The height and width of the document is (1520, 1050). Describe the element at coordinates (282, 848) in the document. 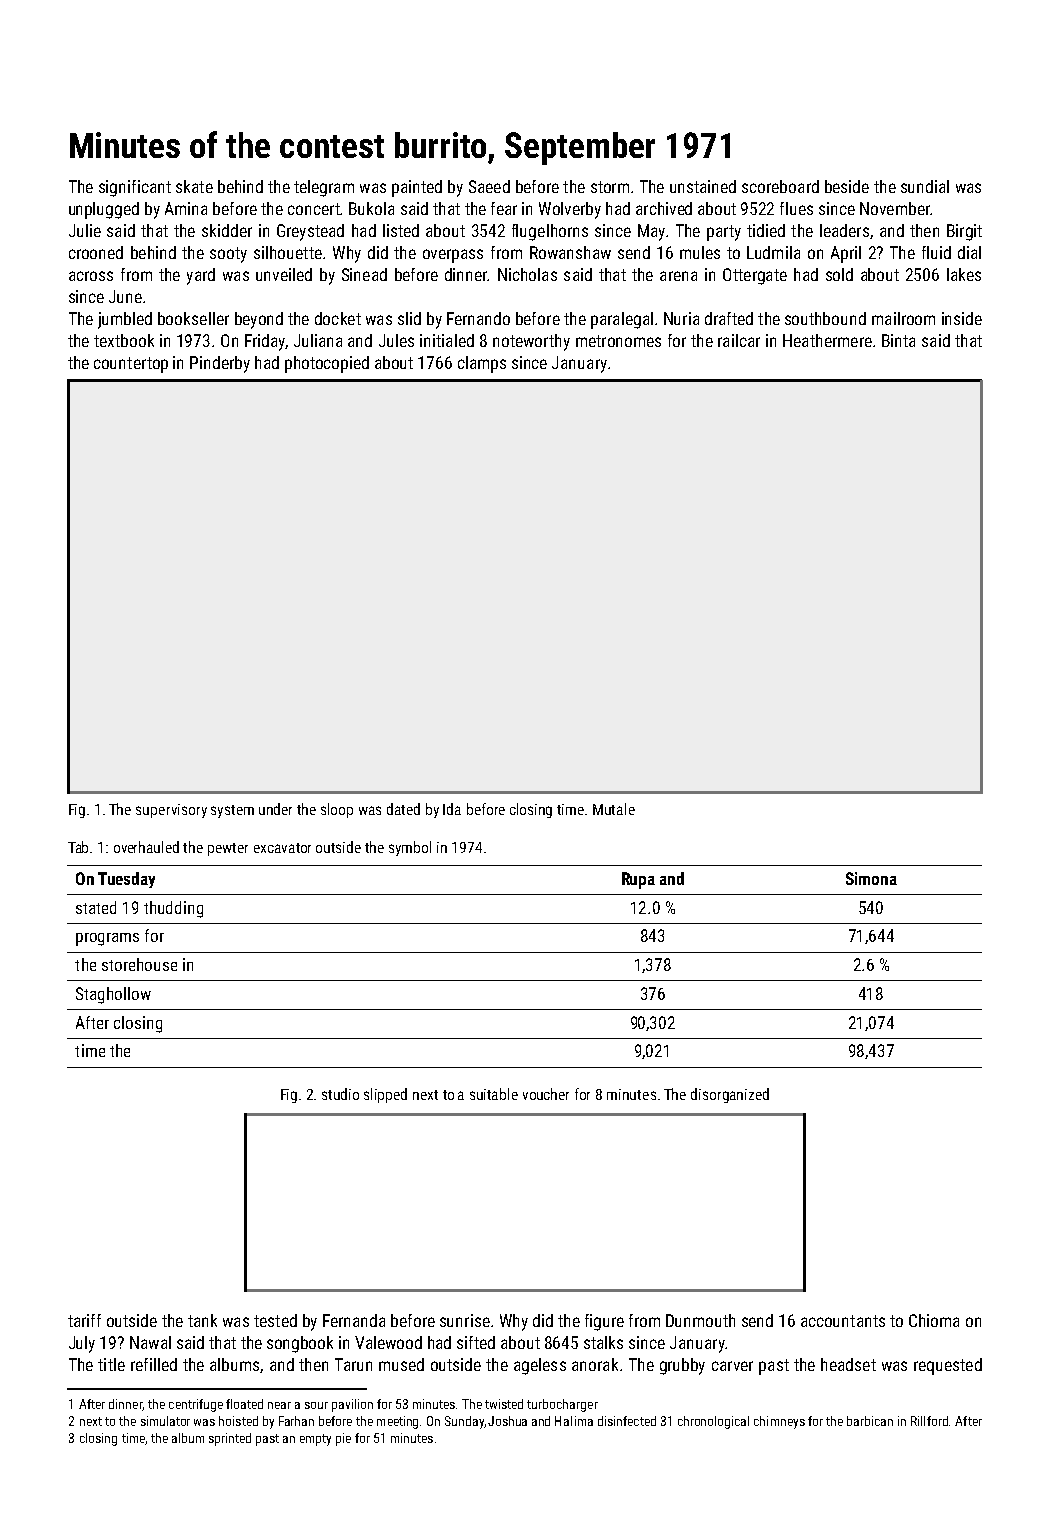

I see `excavator` at that location.
